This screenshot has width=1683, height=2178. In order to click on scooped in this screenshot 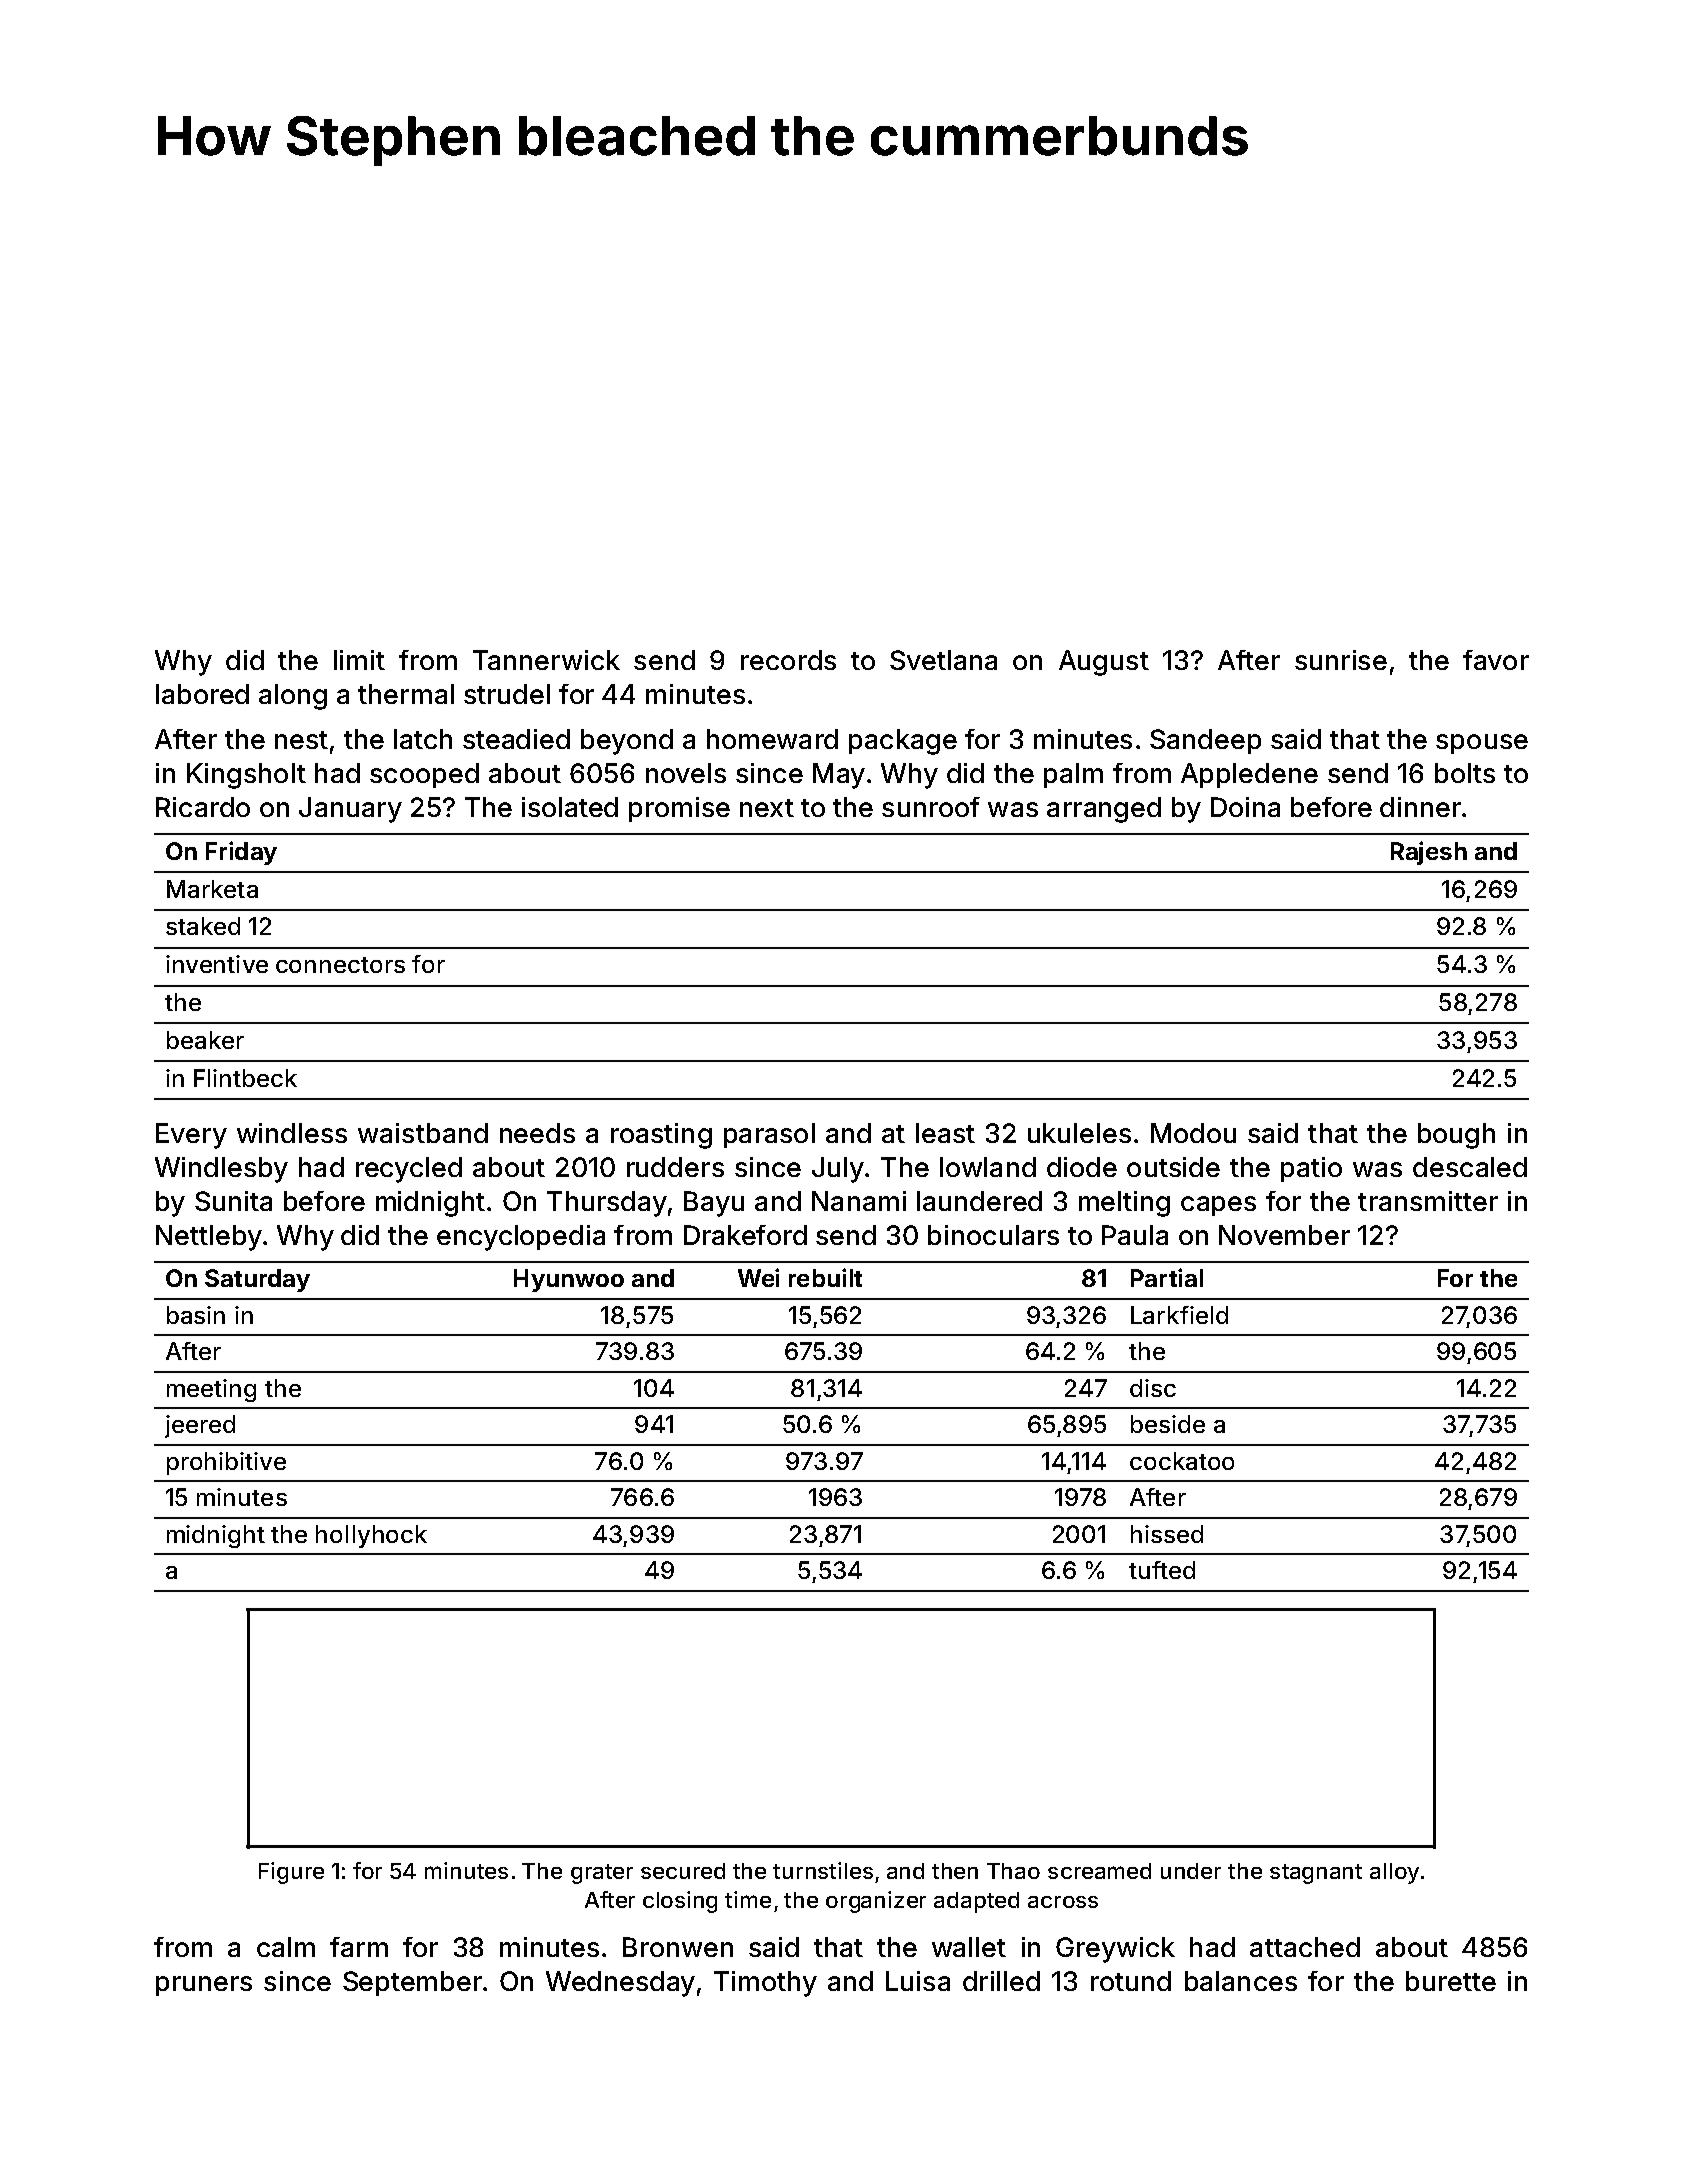, I will do `click(424, 775)`.
